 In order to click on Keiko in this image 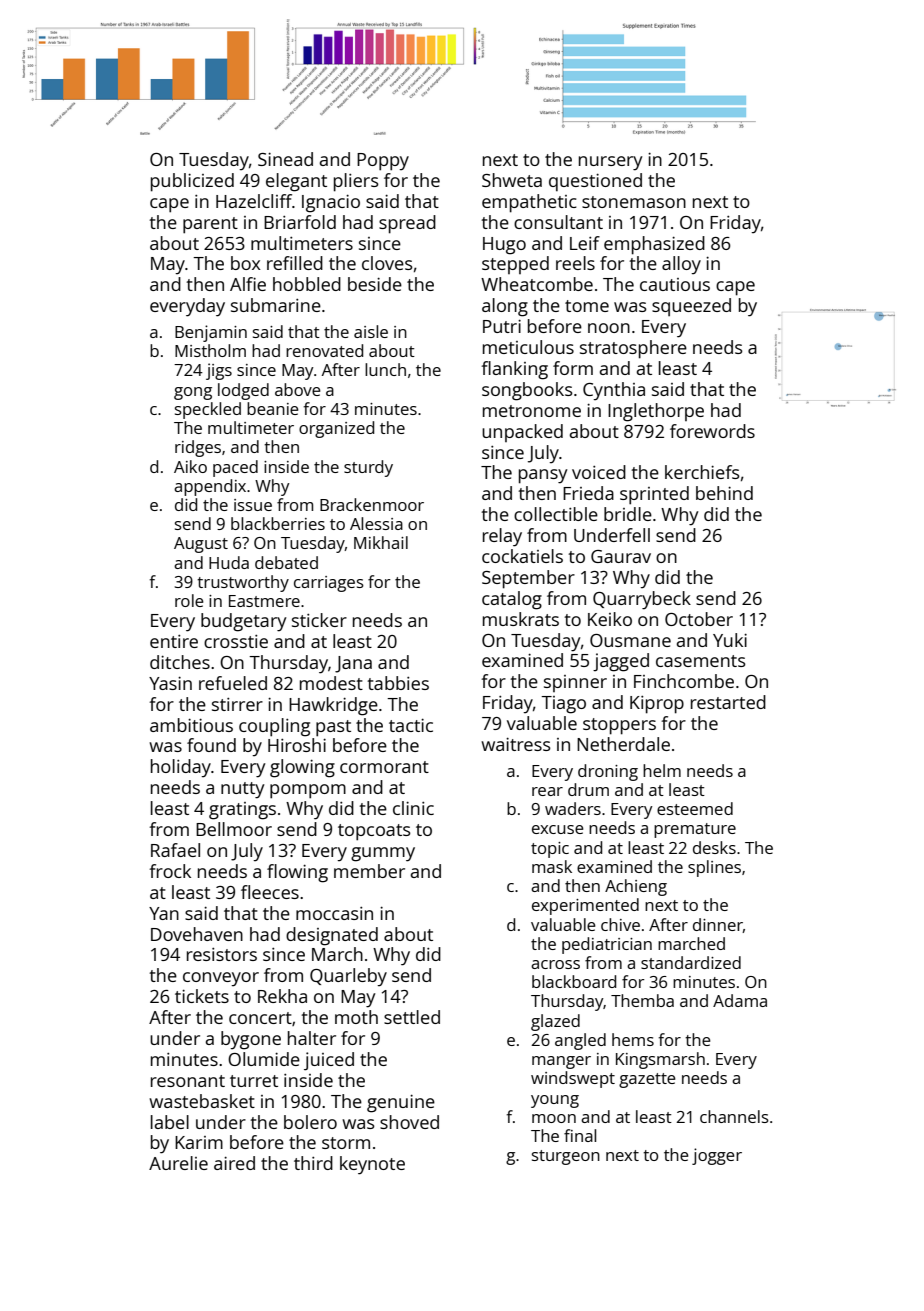, I will do `click(610, 619)`.
